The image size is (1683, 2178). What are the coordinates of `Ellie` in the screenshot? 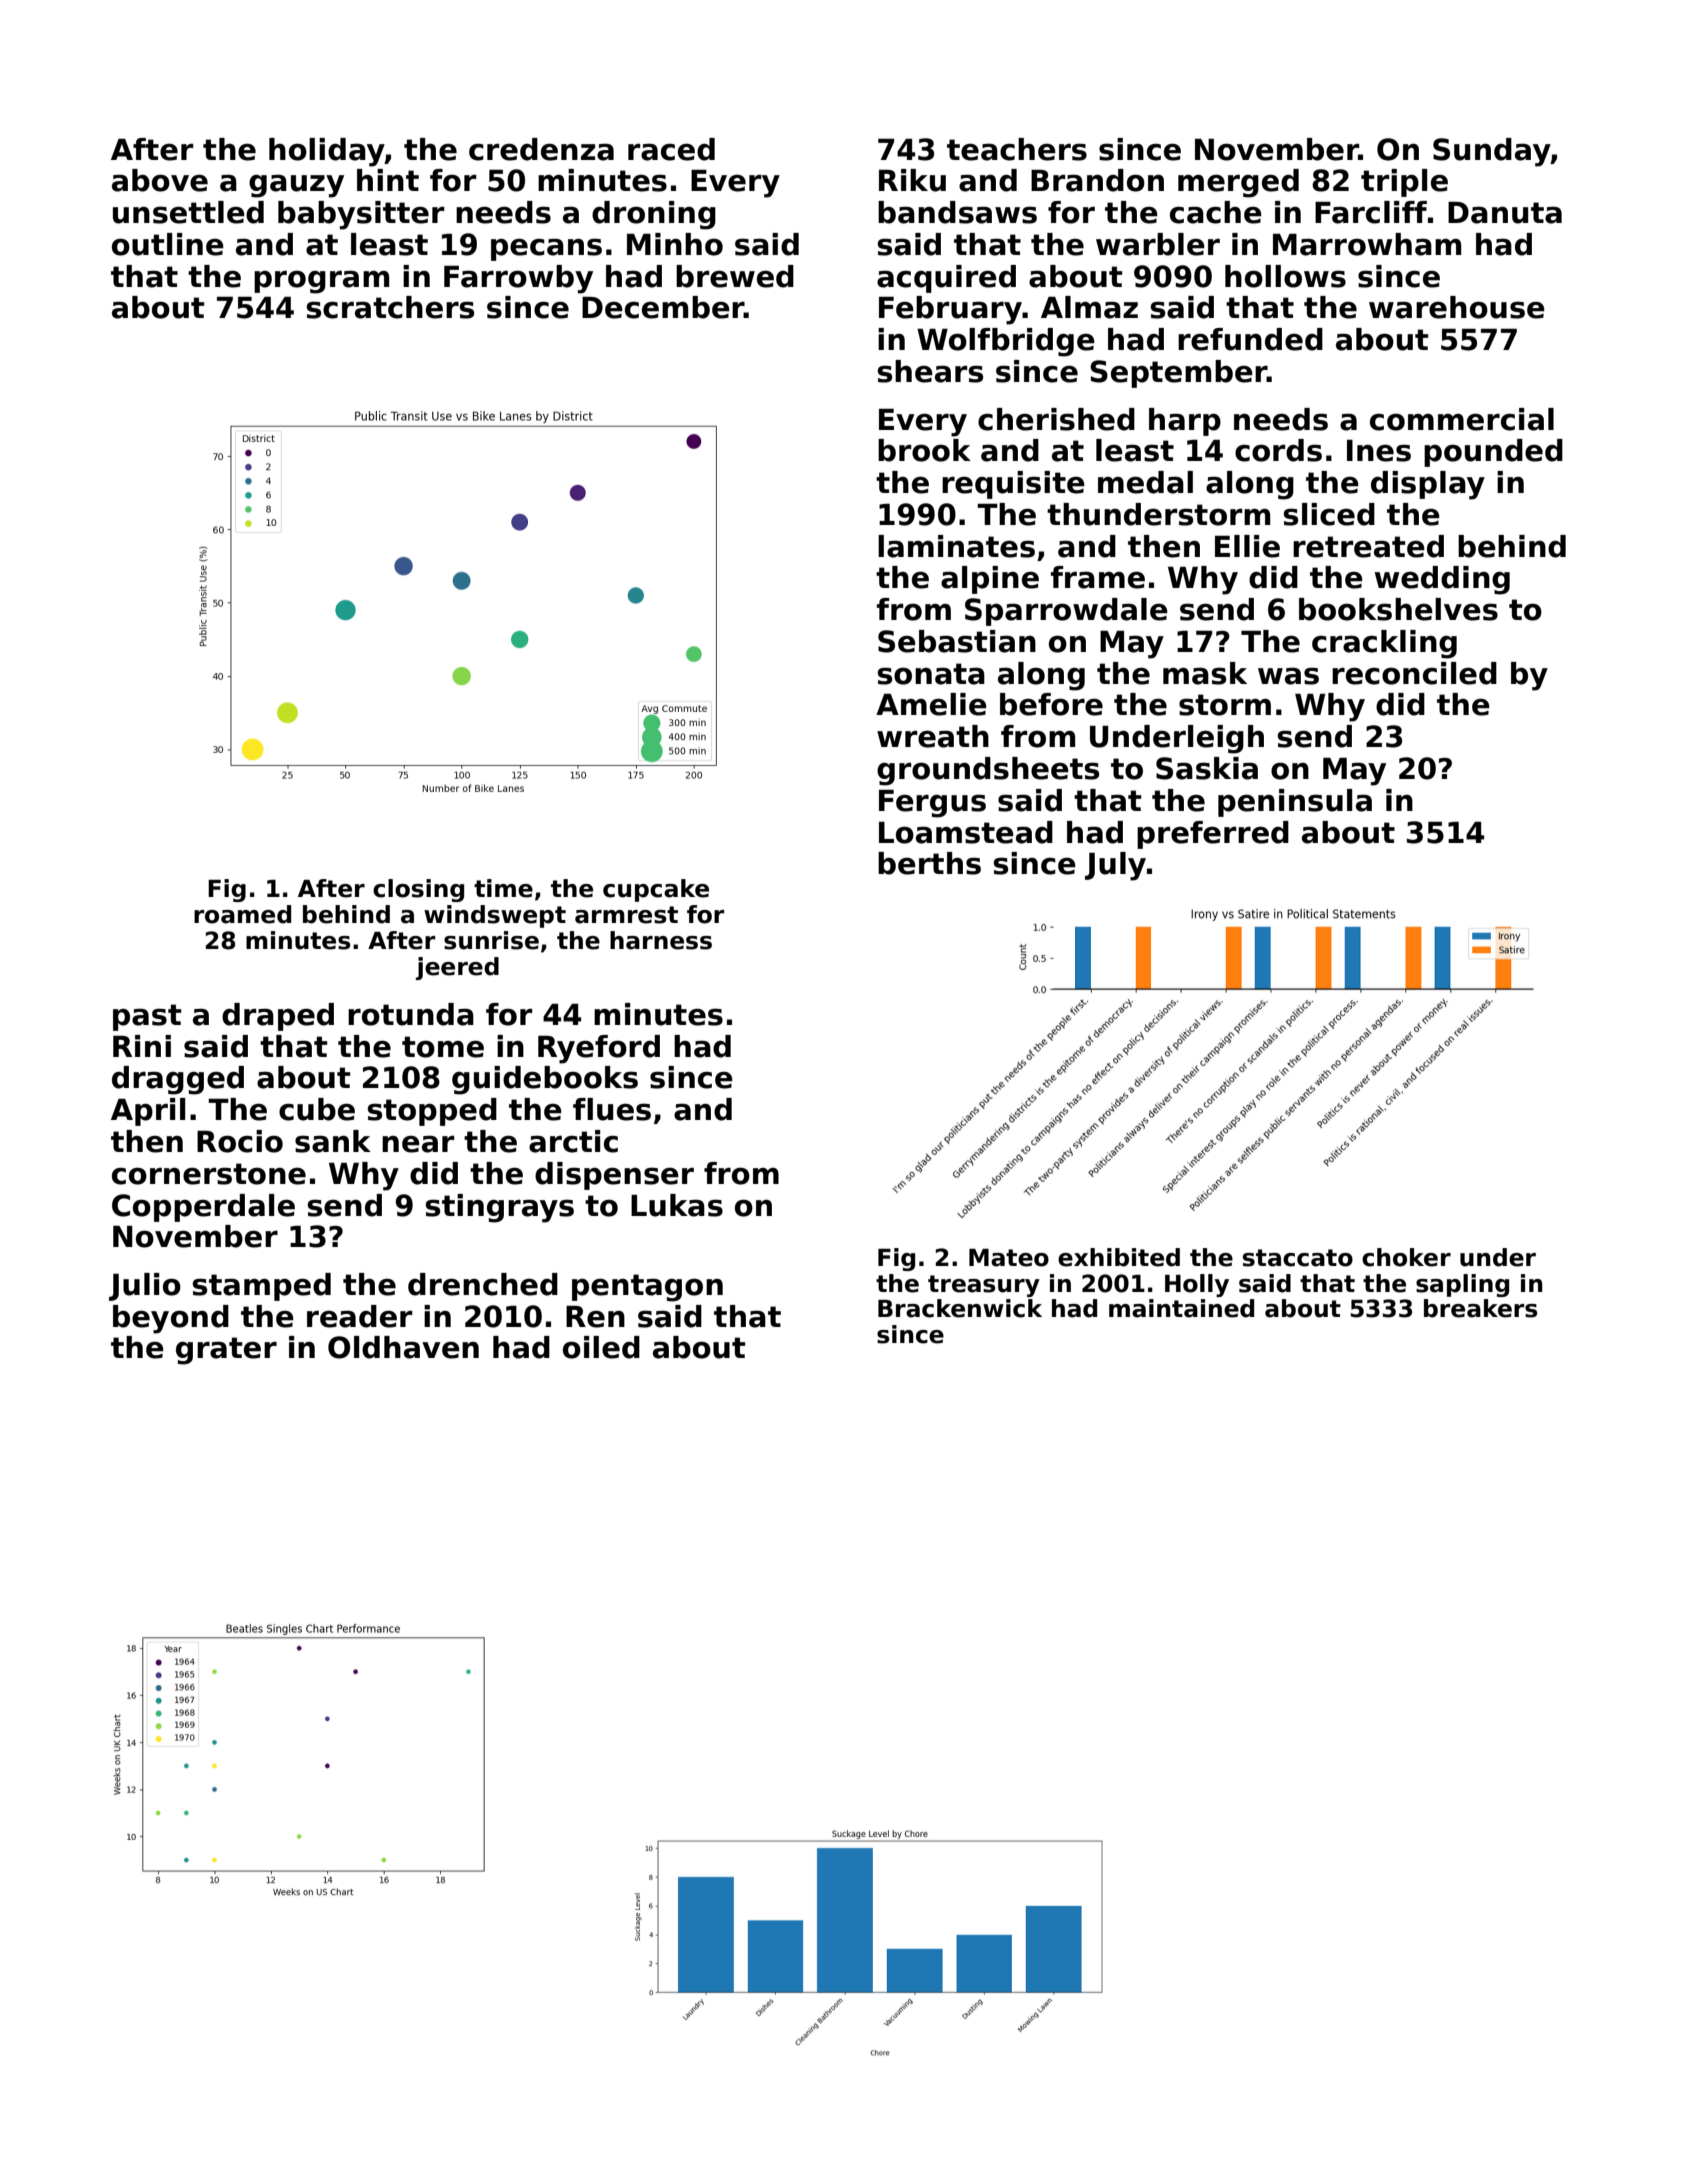 It's located at (1247, 546).
